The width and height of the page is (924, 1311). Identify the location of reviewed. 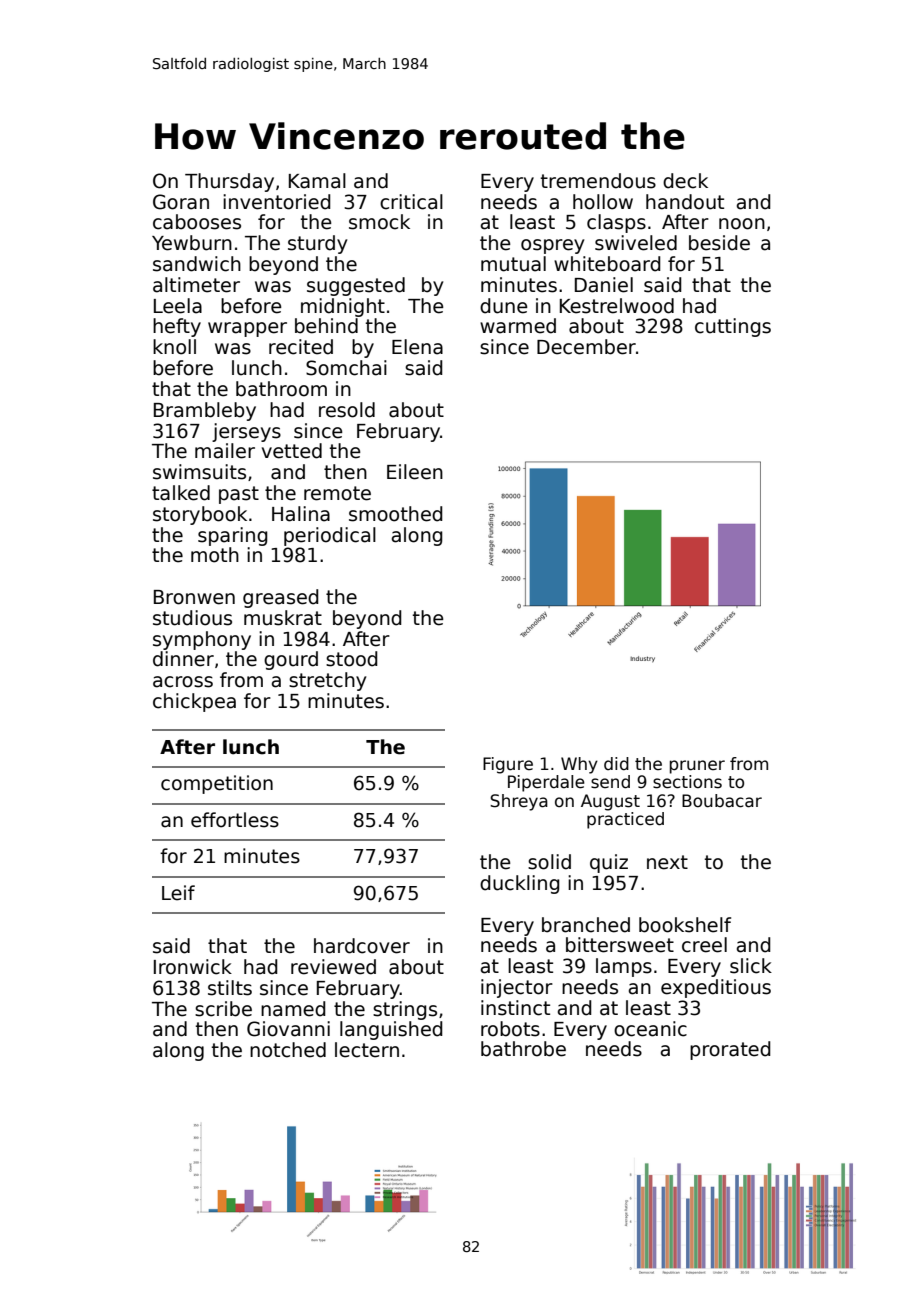
(333, 967).
